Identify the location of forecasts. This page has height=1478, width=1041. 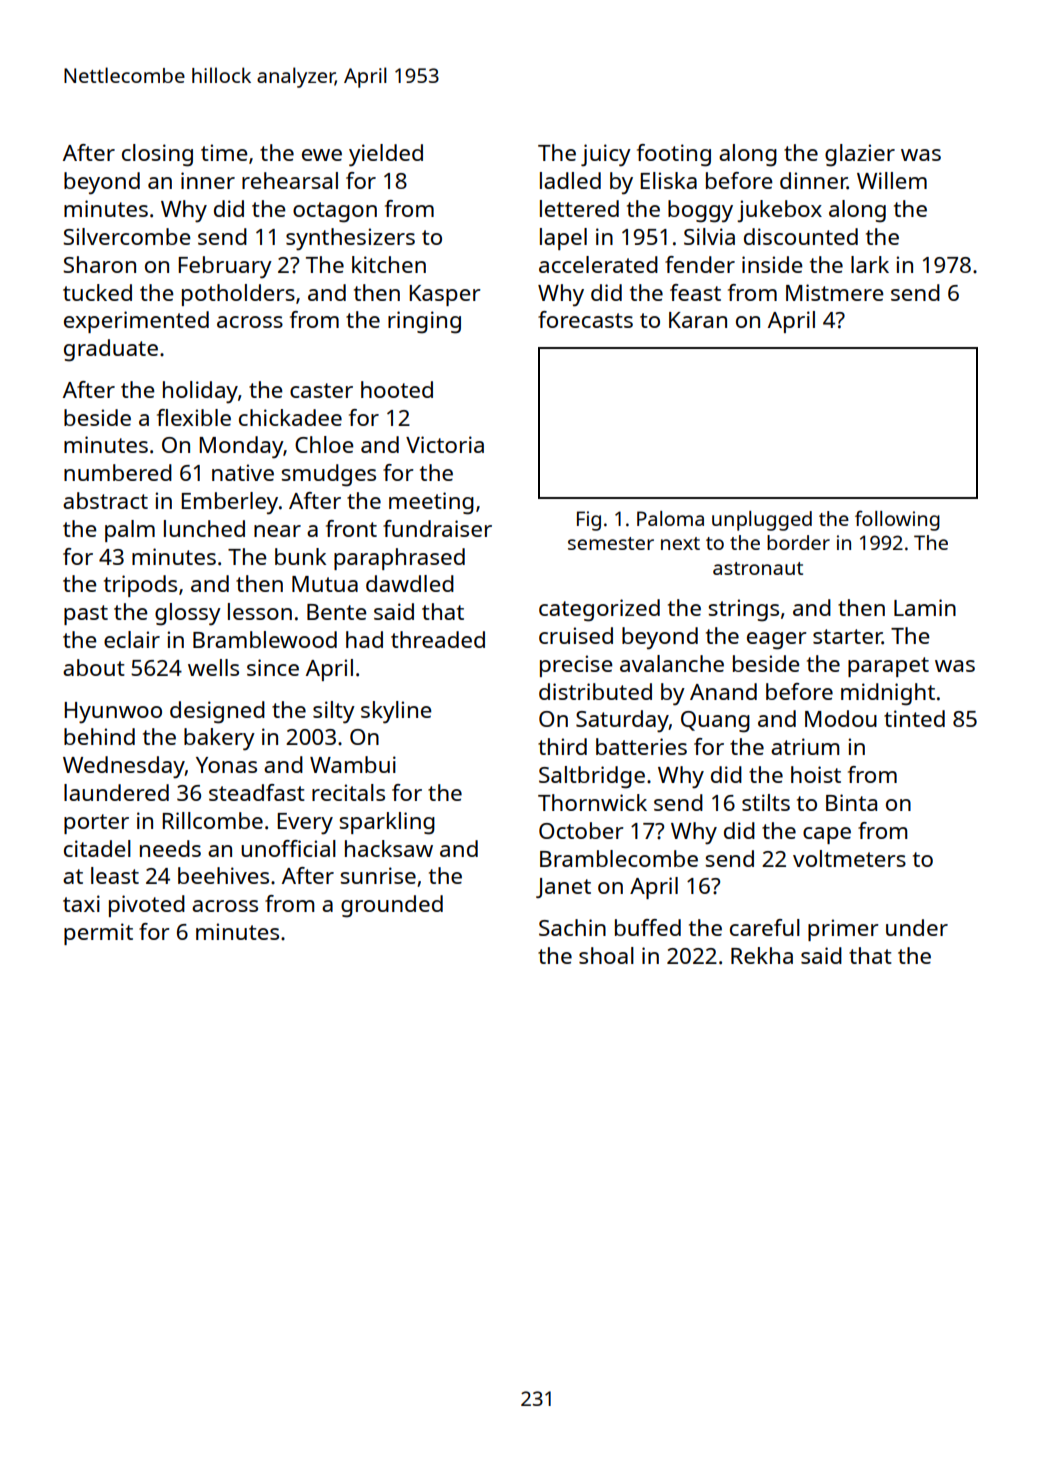
(585, 319).
